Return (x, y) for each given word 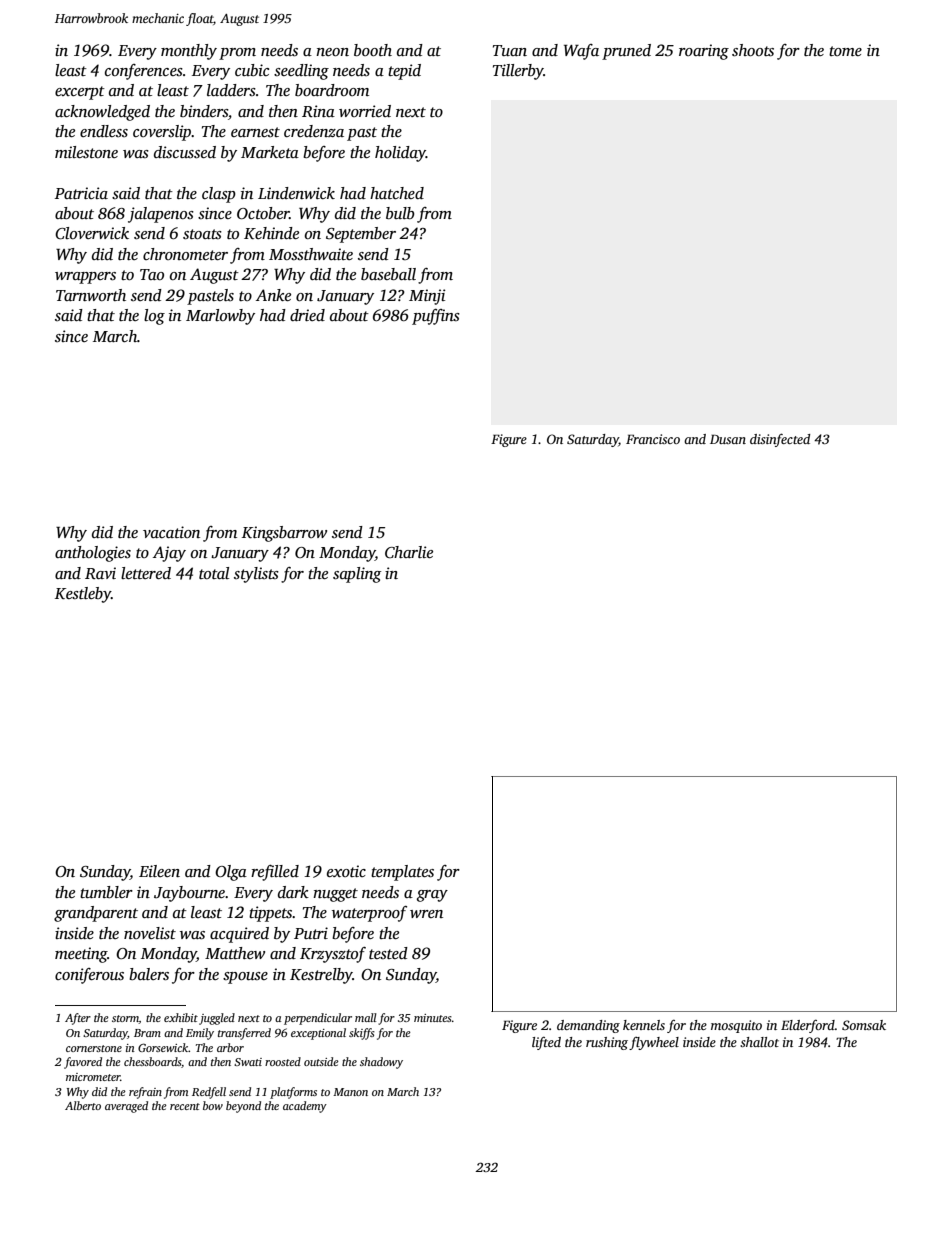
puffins (436, 317)
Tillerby (518, 72)
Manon (350, 1092)
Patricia (81, 193)
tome (845, 51)
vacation (171, 532)
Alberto (83, 1105)
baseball (388, 274)
